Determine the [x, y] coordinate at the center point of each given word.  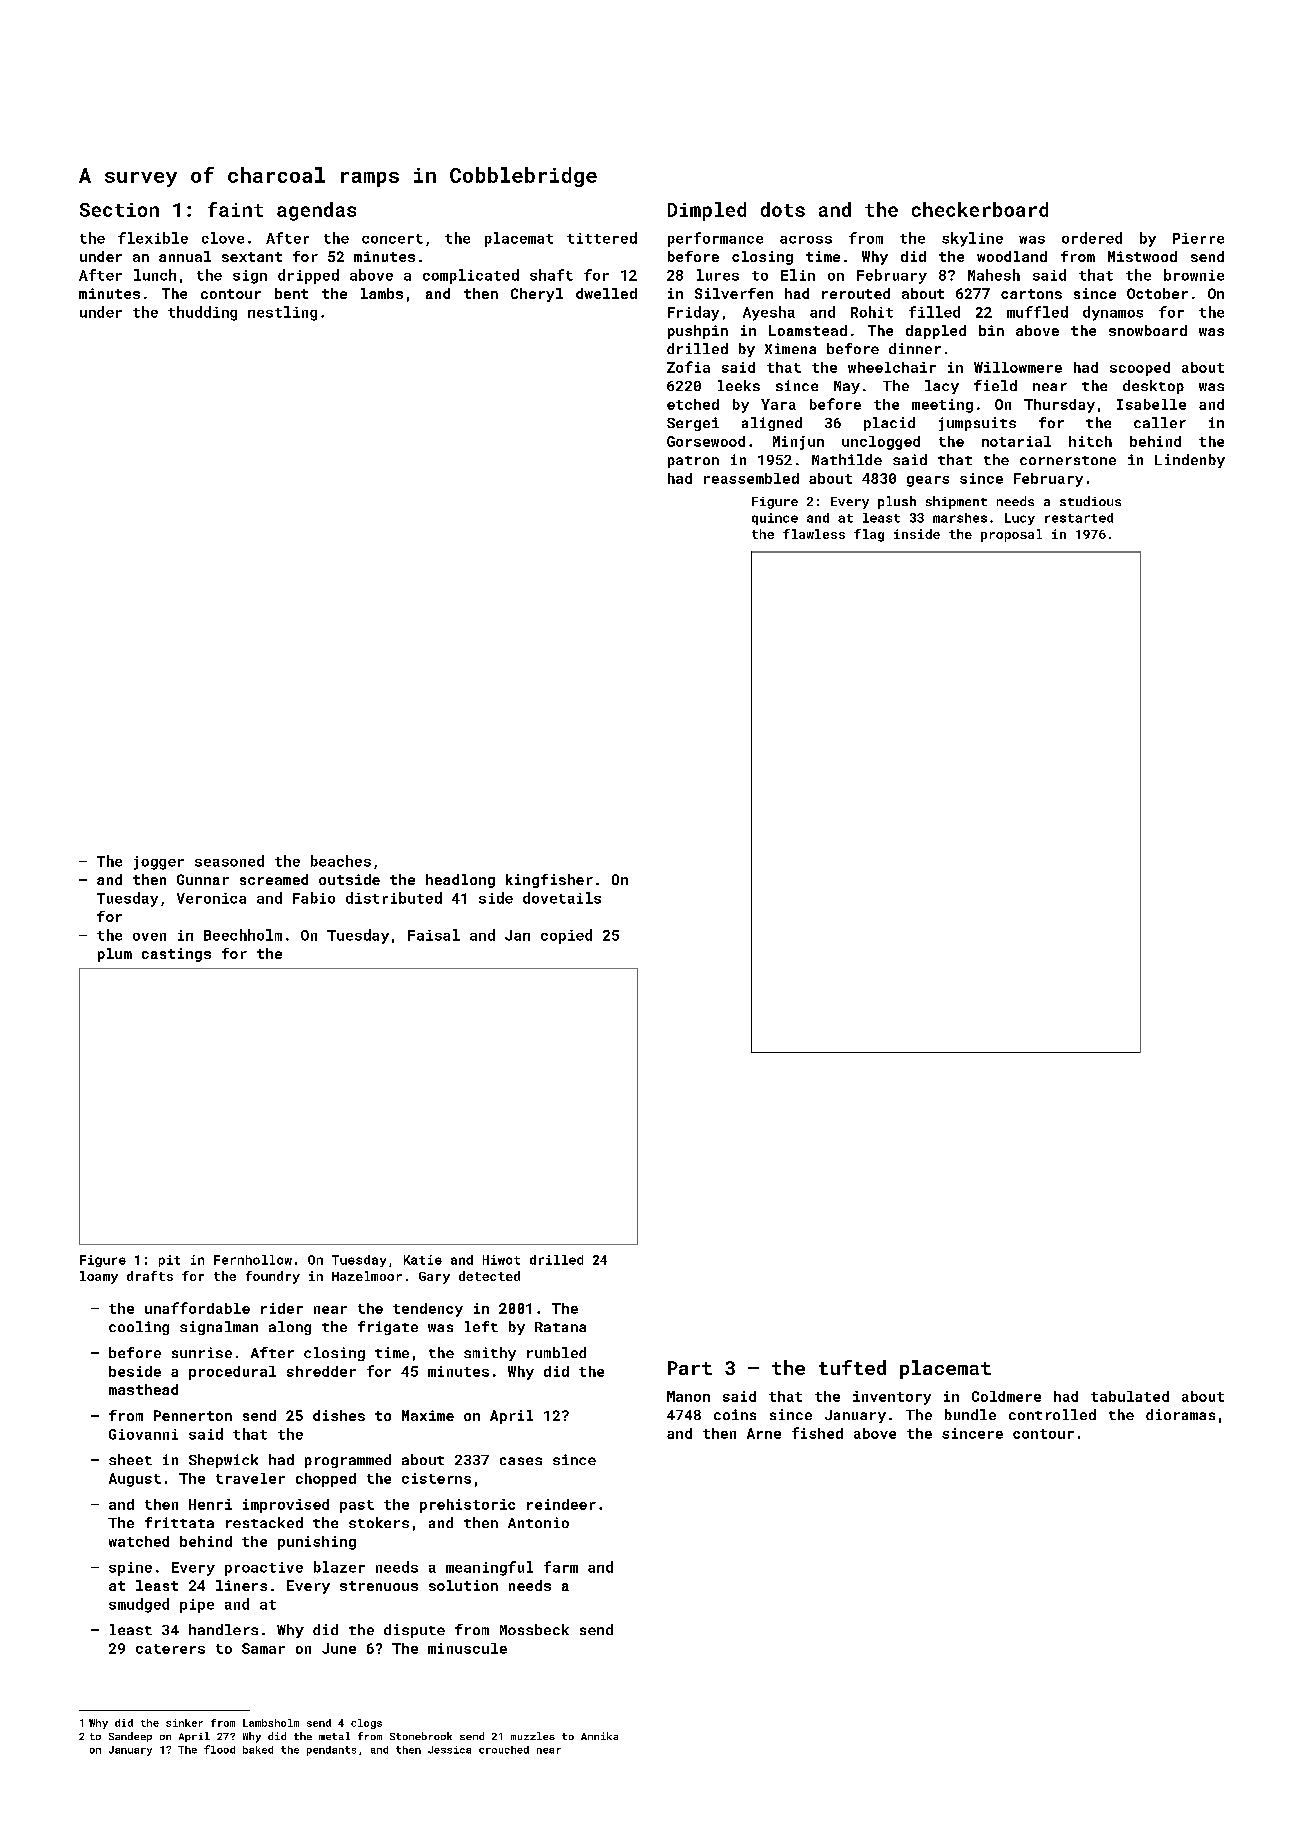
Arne [764, 1433]
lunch [155, 275]
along [290, 1328]
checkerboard [980, 209]
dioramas [1180, 1414]
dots [783, 209]
